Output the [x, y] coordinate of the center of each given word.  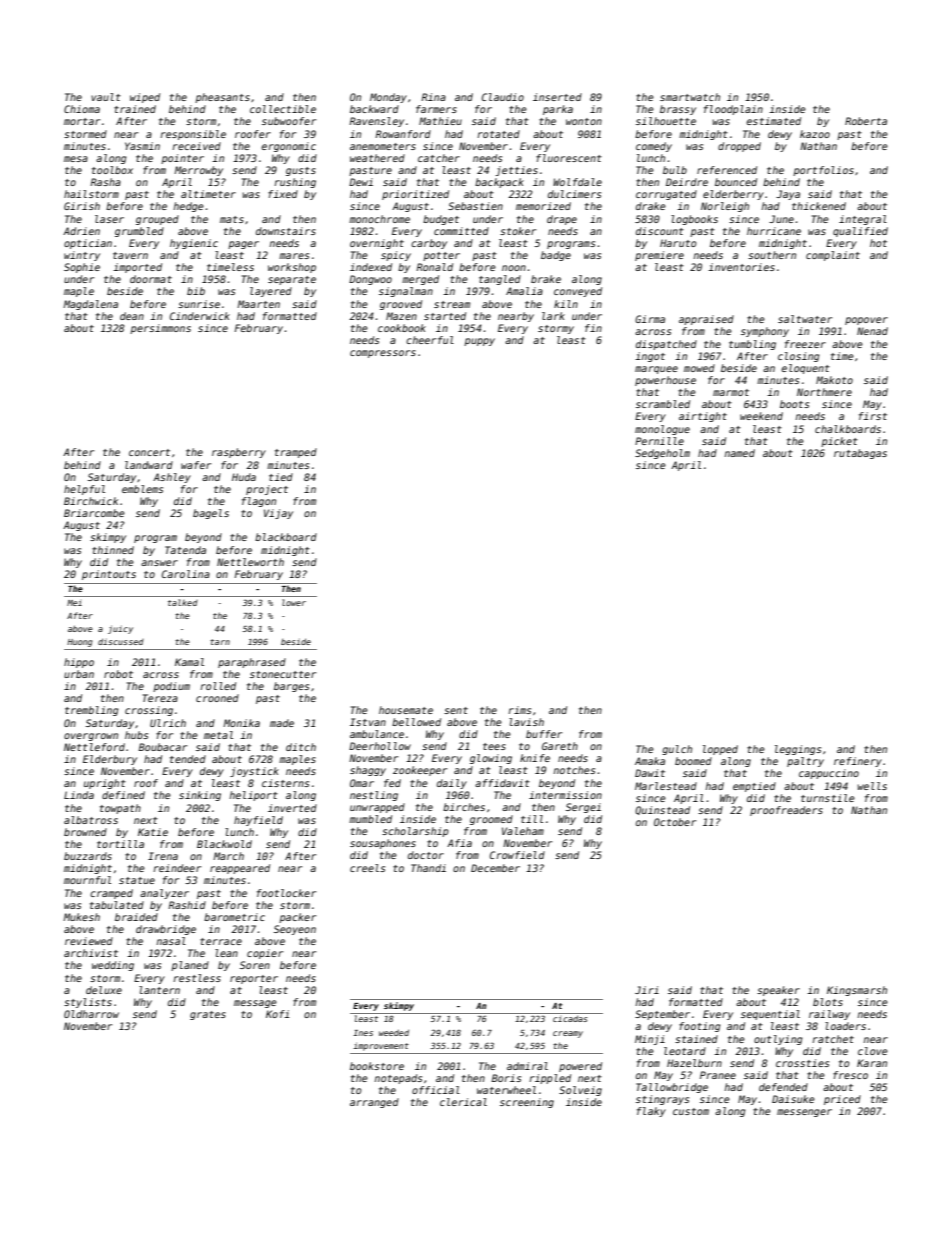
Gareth [560, 746]
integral [863, 220]
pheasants [222, 98]
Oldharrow [91, 1014]
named [740, 453]
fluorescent [569, 158]
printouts [109, 575]
